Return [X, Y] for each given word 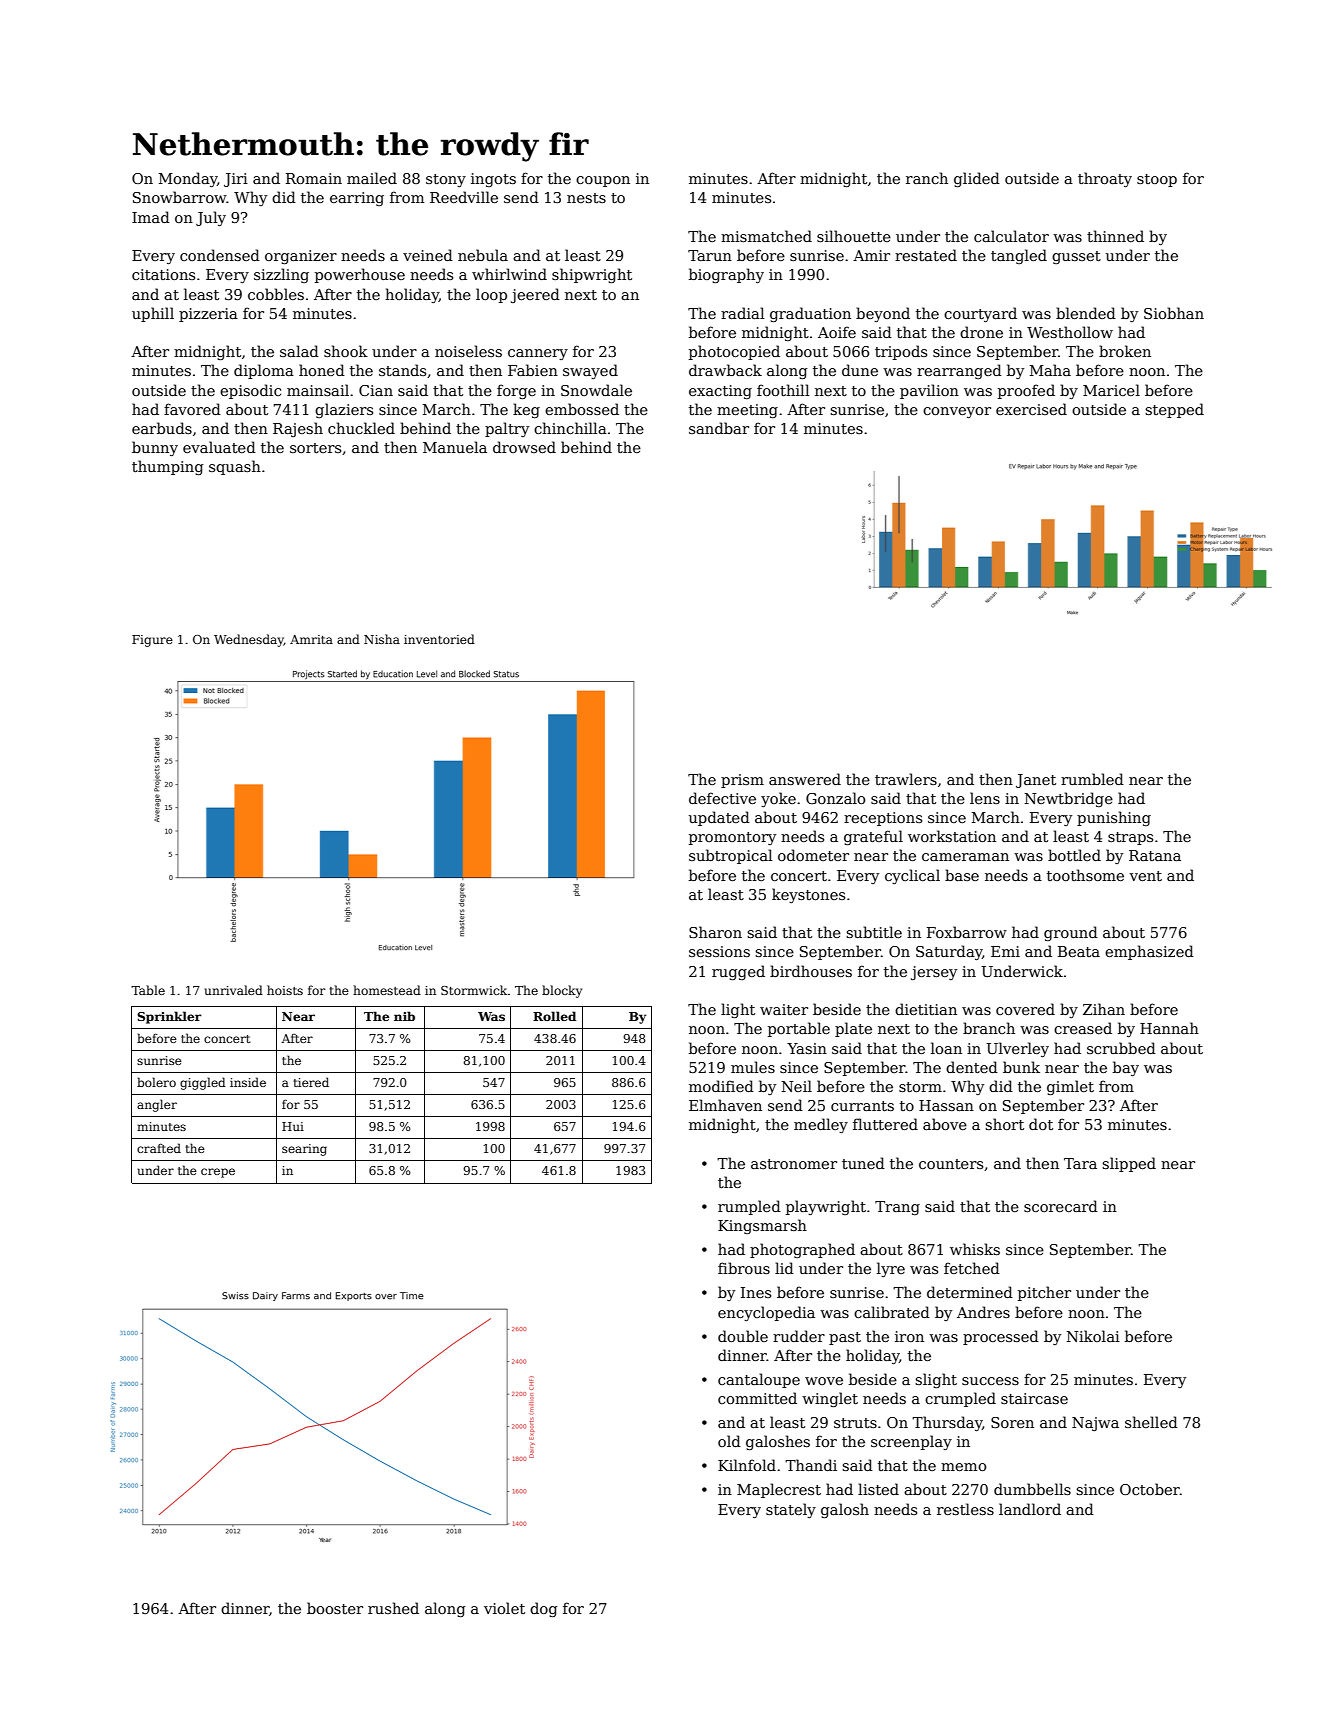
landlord [1030, 1509]
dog [544, 1609]
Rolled [554, 1016]
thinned [1115, 236]
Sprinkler [169, 1017]
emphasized [1149, 952]
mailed [372, 178]
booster [335, 1608]
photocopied [734, 352]
